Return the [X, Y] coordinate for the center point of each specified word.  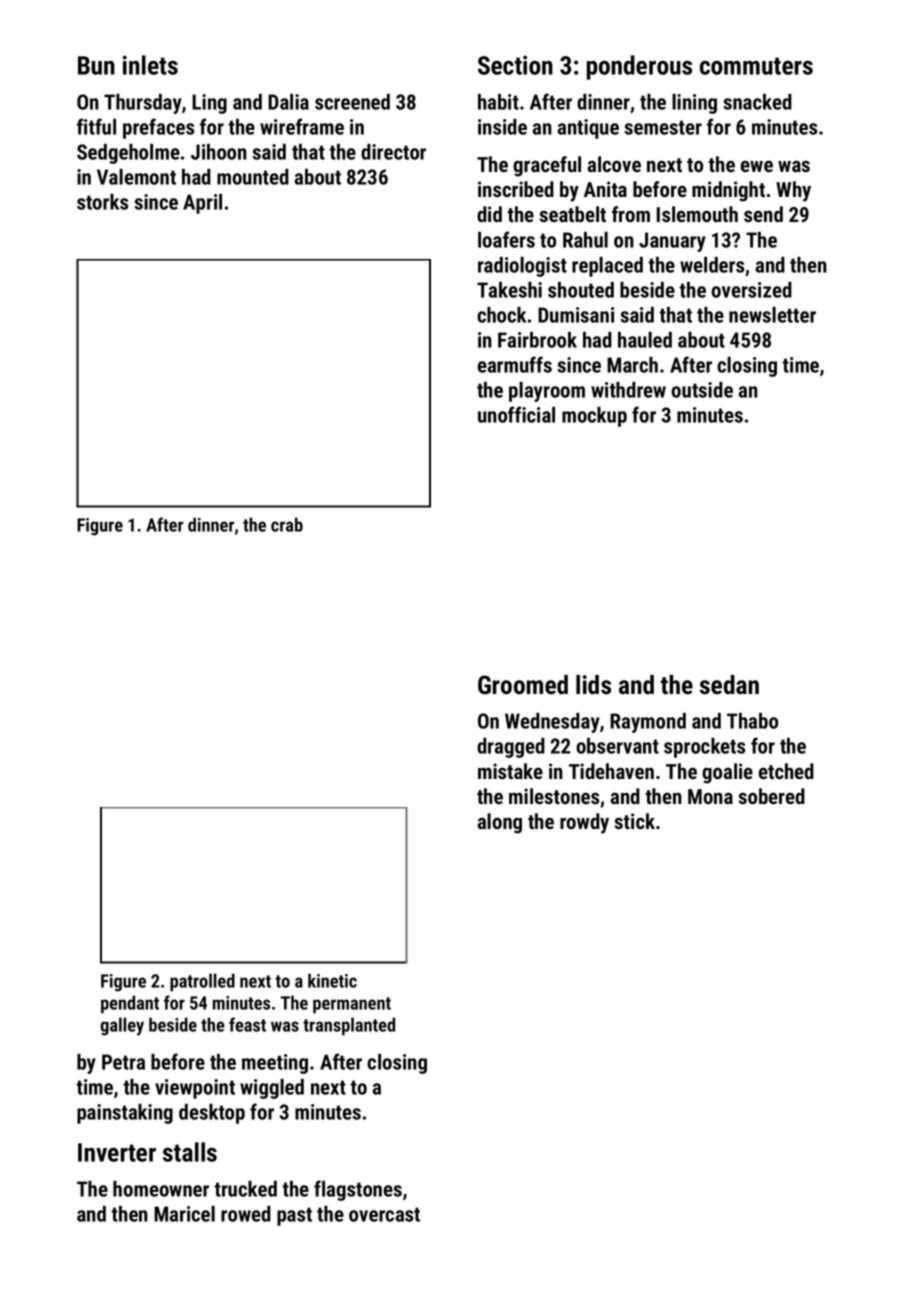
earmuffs [515, 364]
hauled [645, 340]
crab [287, 524]
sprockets [705, 748]
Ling [209, 104]
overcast [384, 1214]
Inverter [117, 1152]
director [393, 152]
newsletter [772, 315]
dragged [511, 748]
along [499, 823]
